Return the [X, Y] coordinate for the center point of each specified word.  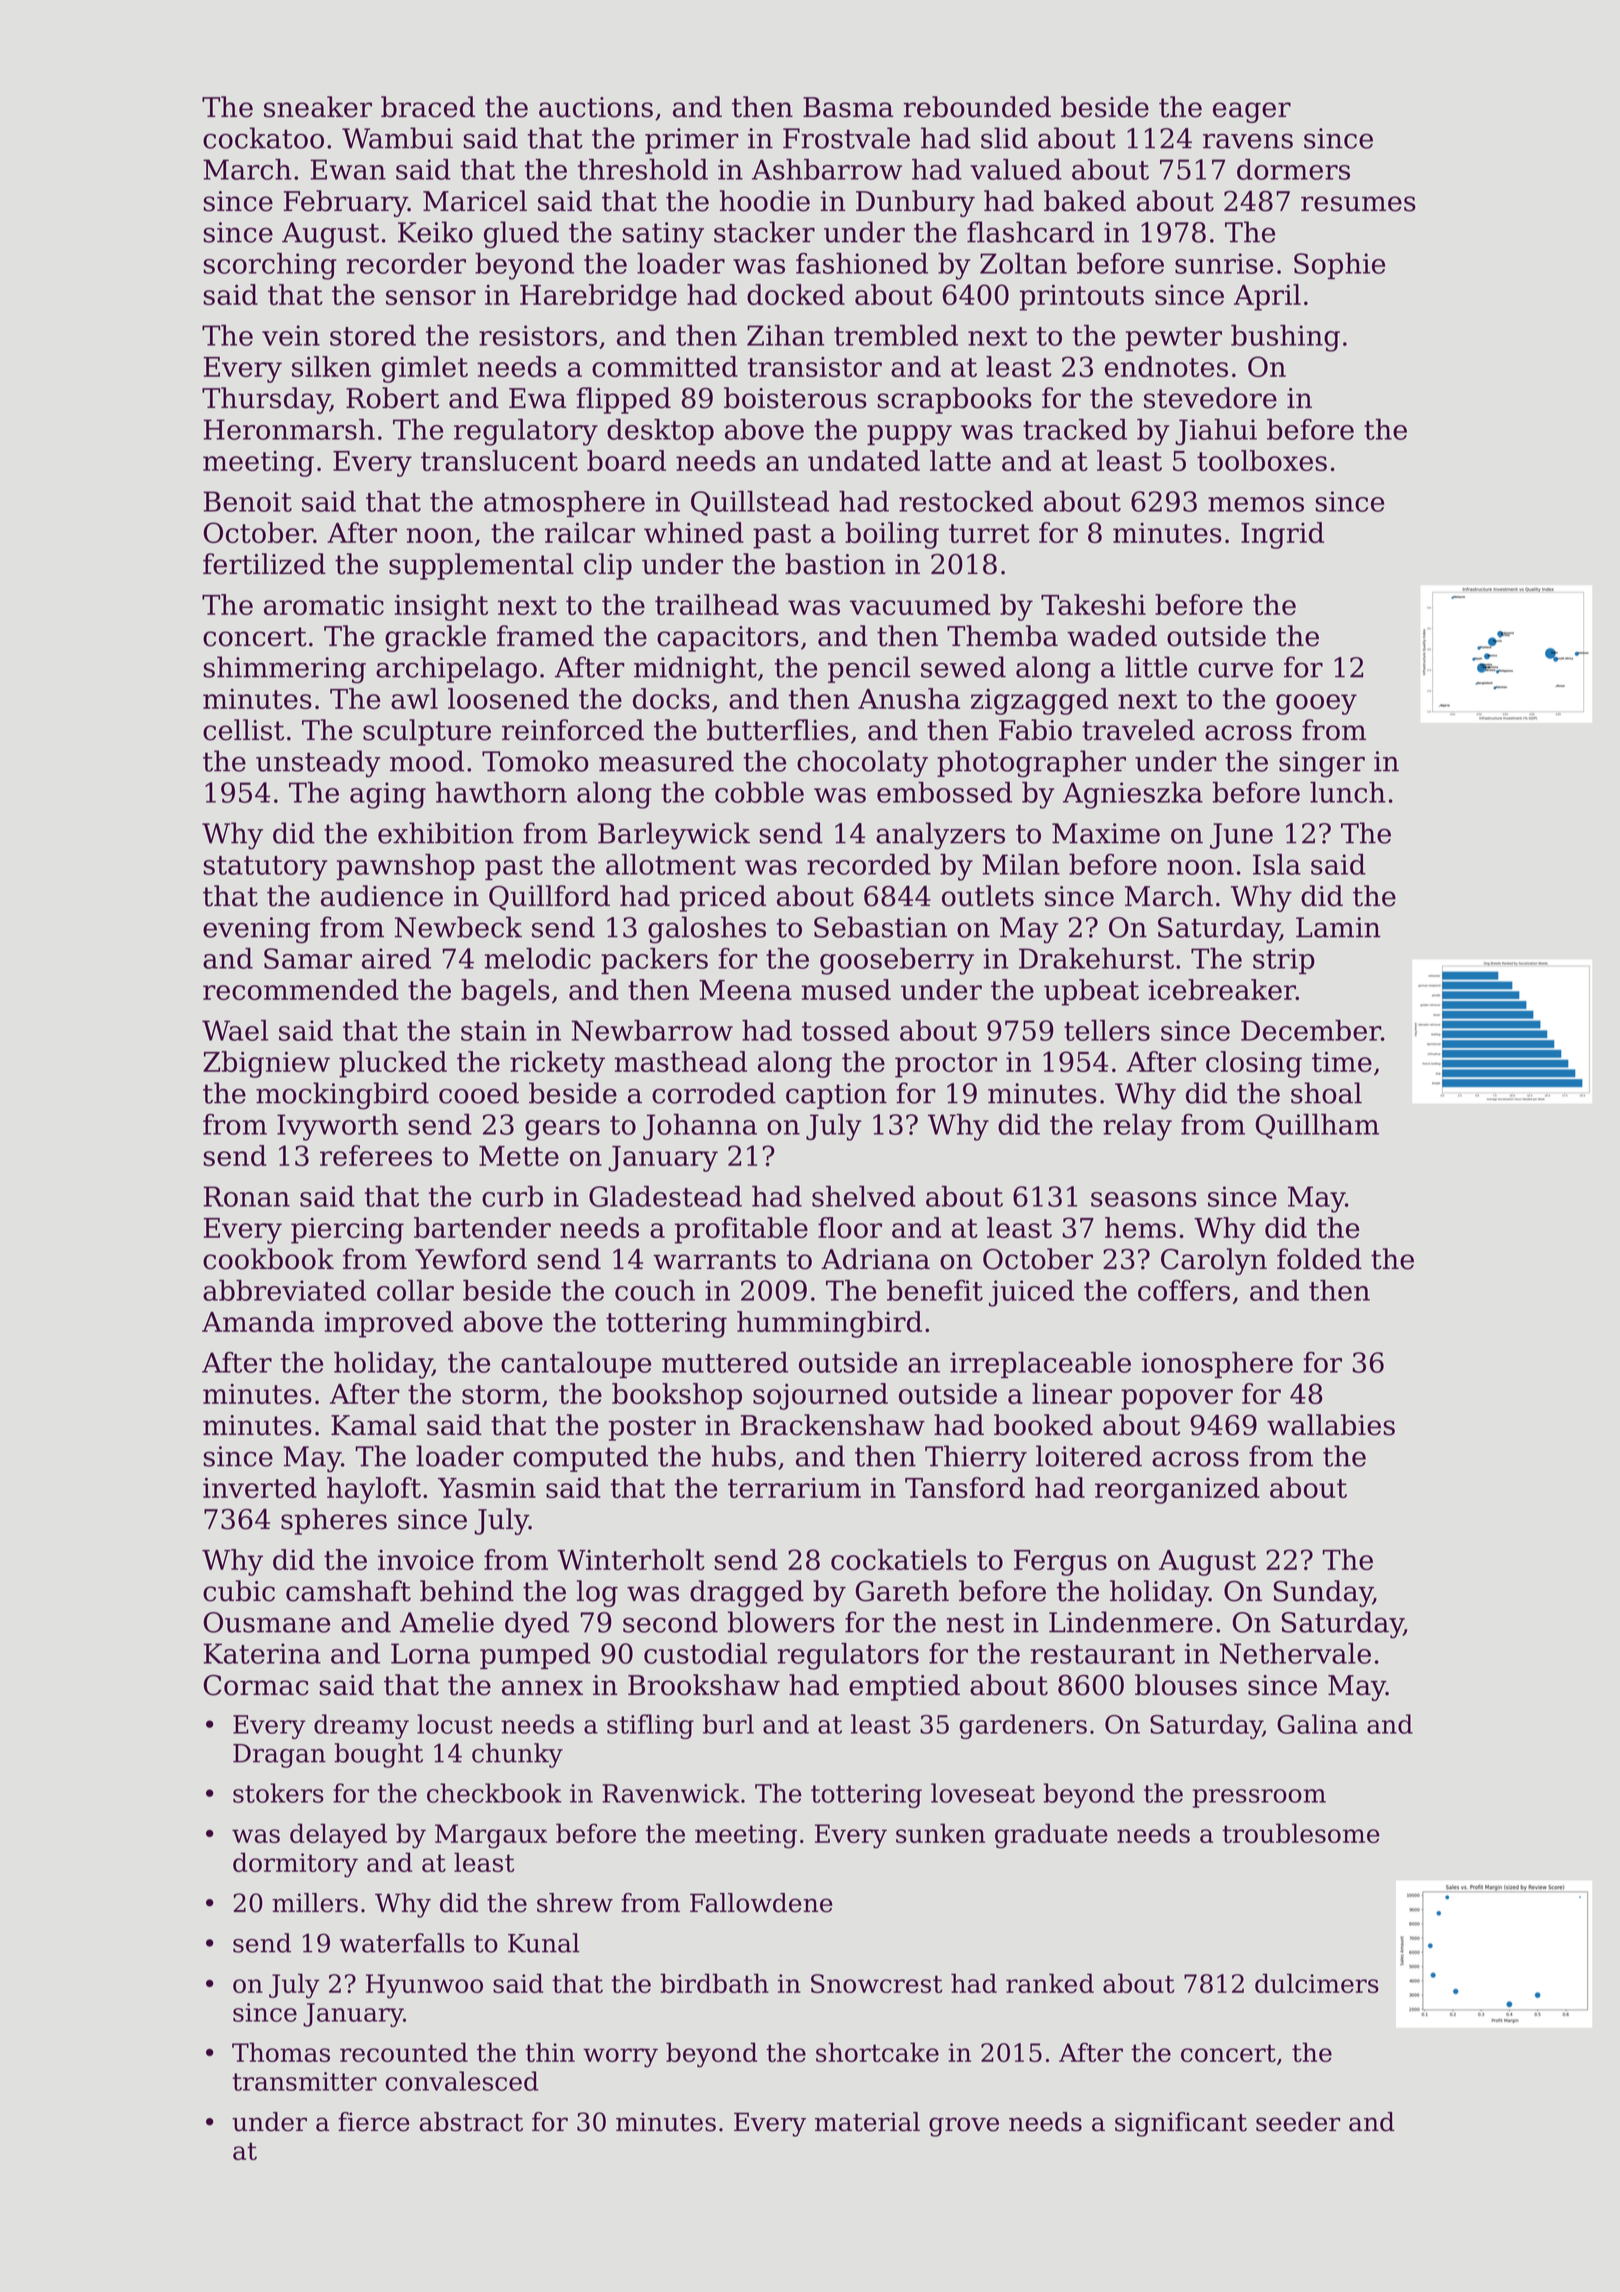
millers [315, 1903]
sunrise [1224, 263]
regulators [848, 1656]
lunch [1348, 792]
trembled [896, 335]
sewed [963, 667]
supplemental [481, 566]
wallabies [1331, 1425]
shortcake [877, 2052]
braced [428, 107]
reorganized [1177, 1490]
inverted [260, 1487]
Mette [519, 1156]
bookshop [677, 1396]
